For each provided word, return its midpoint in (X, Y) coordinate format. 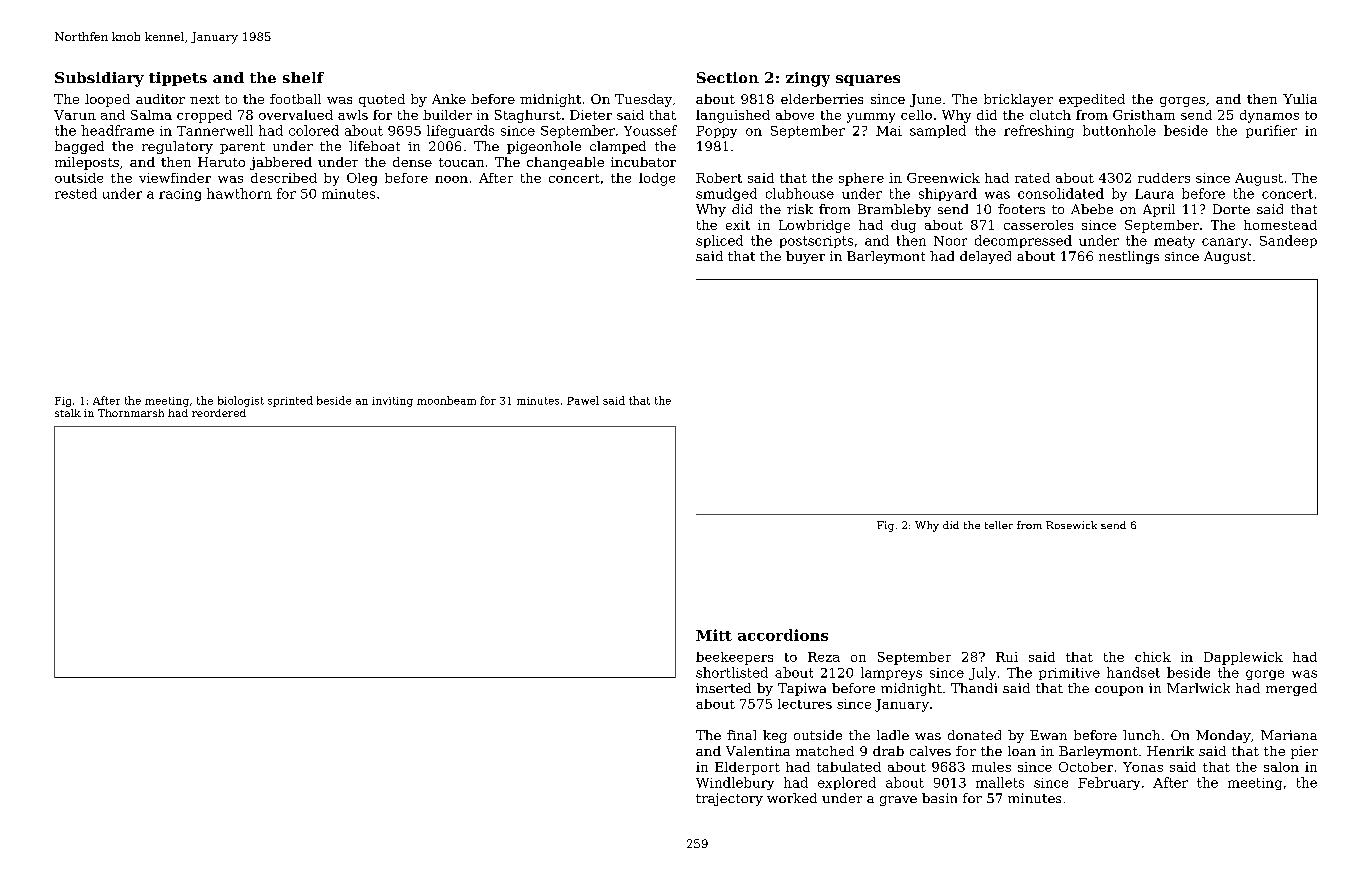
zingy (808, 79)
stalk (68, 413)
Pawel (583, 400)
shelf (303, 77)
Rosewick (1071, 525)
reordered (219, 413)
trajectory (729, 799)
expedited (1092, 100)
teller (999, 525)
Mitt (714, 635)
